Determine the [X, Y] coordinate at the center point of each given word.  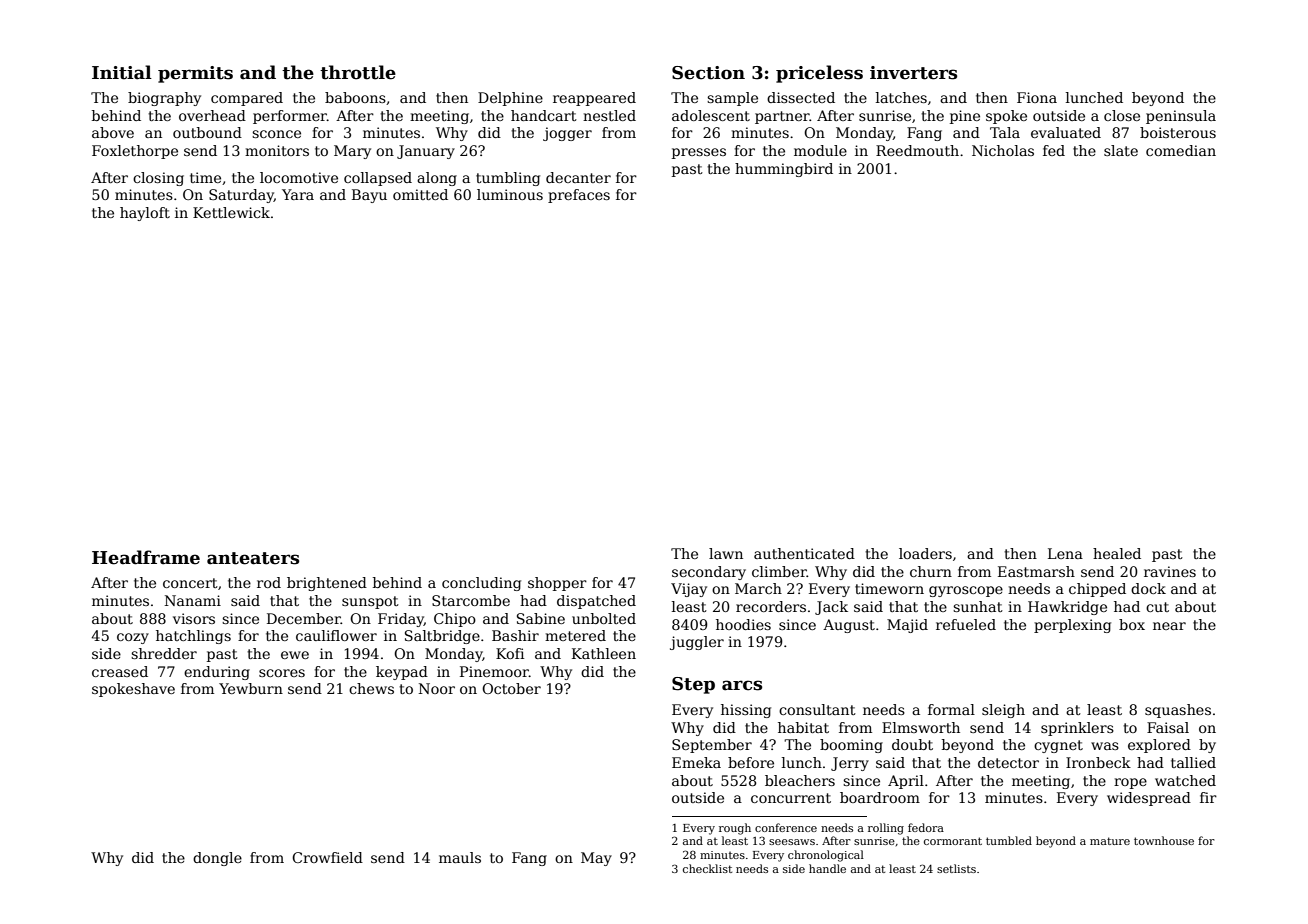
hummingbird [784, 170]
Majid [907, 626]
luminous [510, 194]
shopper [557, 584]
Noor [437, 688]
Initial [122, 72]
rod [269, 582]
